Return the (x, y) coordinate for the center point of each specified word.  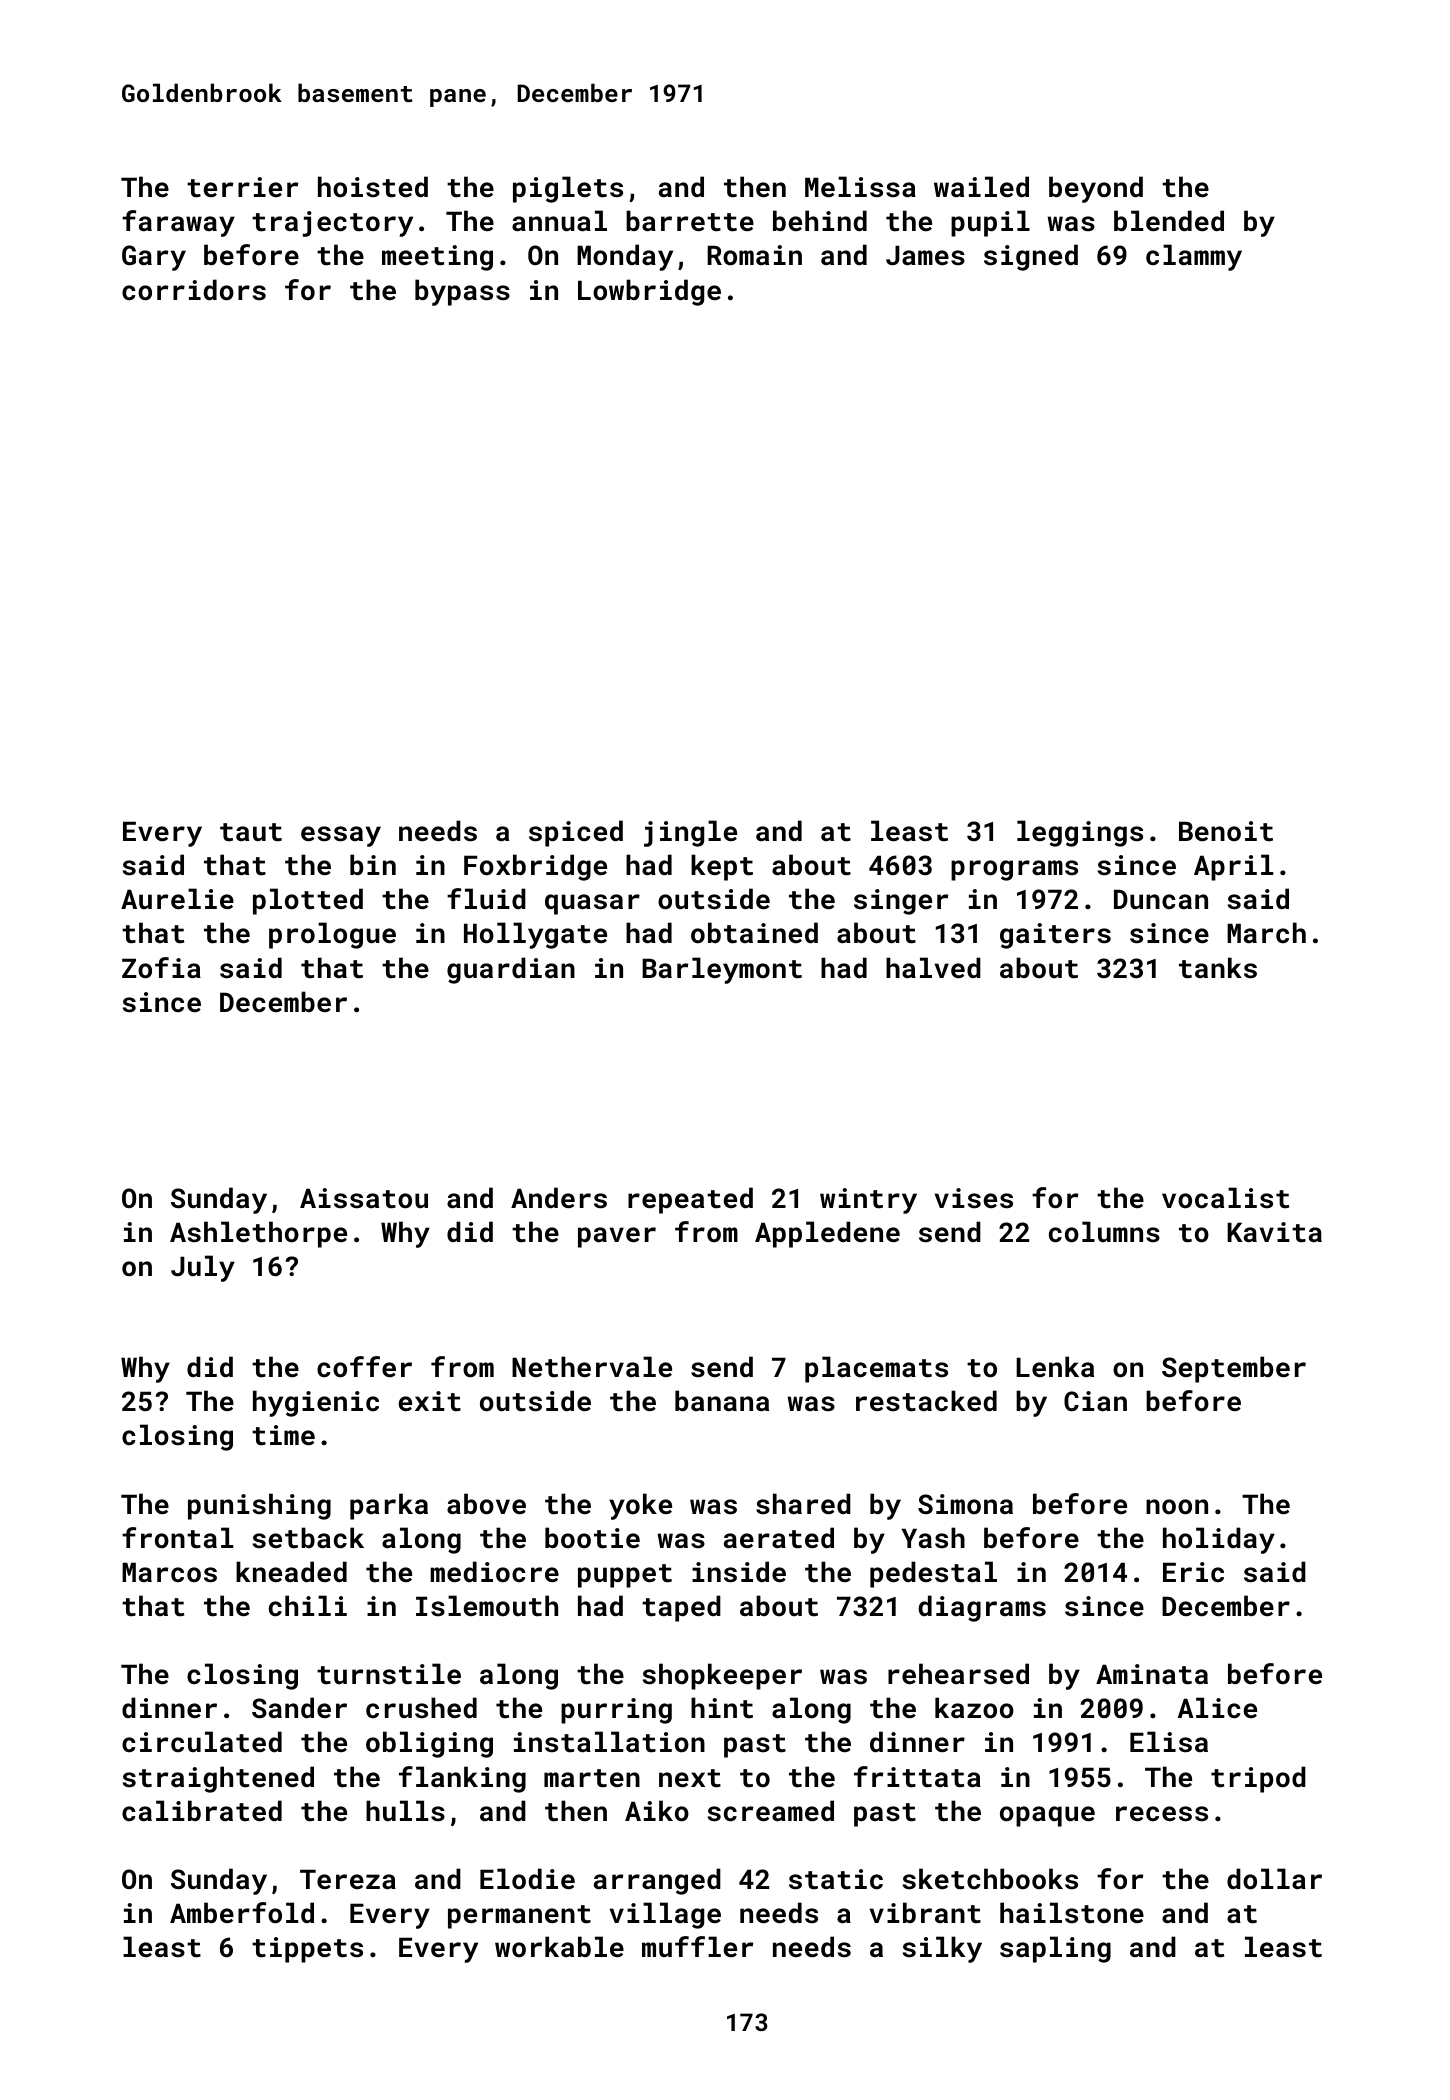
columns (1104, 1232)
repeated (690, 1200)
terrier (242, 187)
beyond (1096, 189)
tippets (307, 1950)
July (203, 1268)
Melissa (860, 187)
